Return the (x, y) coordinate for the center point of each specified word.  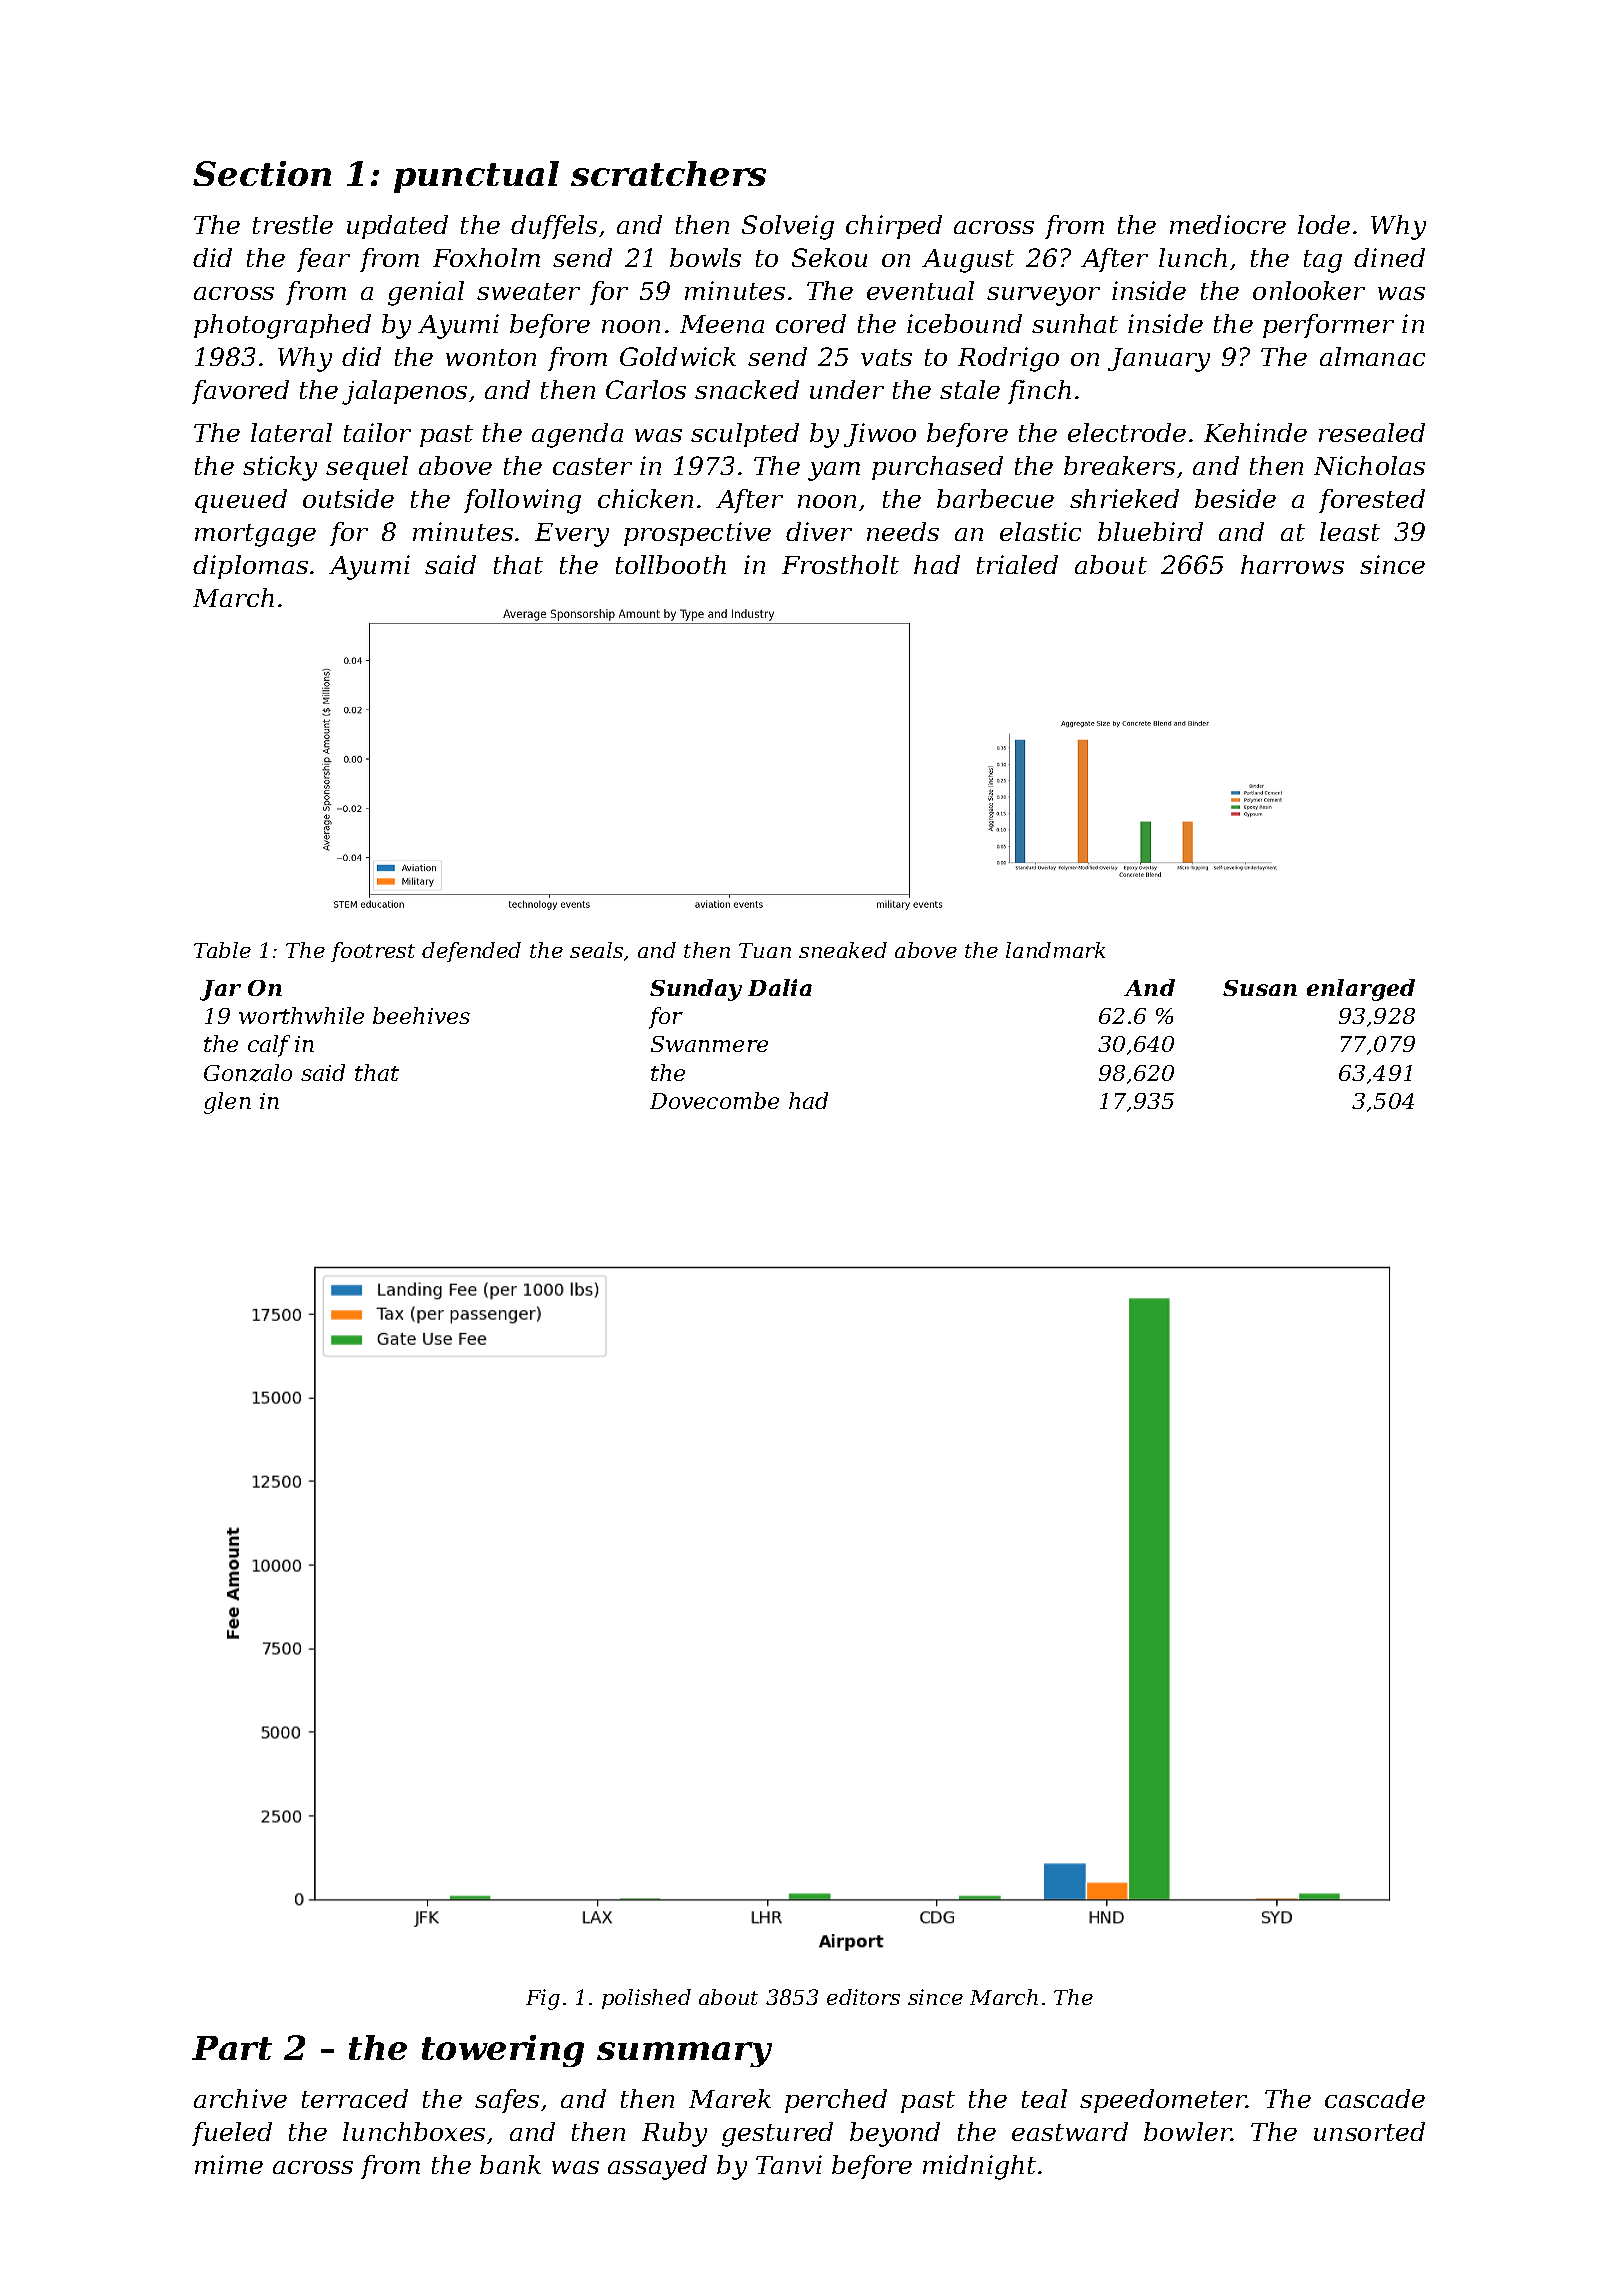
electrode (1127, 432)
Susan (1260, 988)
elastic (1040, 531)
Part (232, 2048)
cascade (1375, 2098)
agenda (577, 435)
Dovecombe (714, 1100)
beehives (421, 1015)
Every (572, 535)
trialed (1017, 564)
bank (510, 2164)
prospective (697, 534)
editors (863, 1997)
